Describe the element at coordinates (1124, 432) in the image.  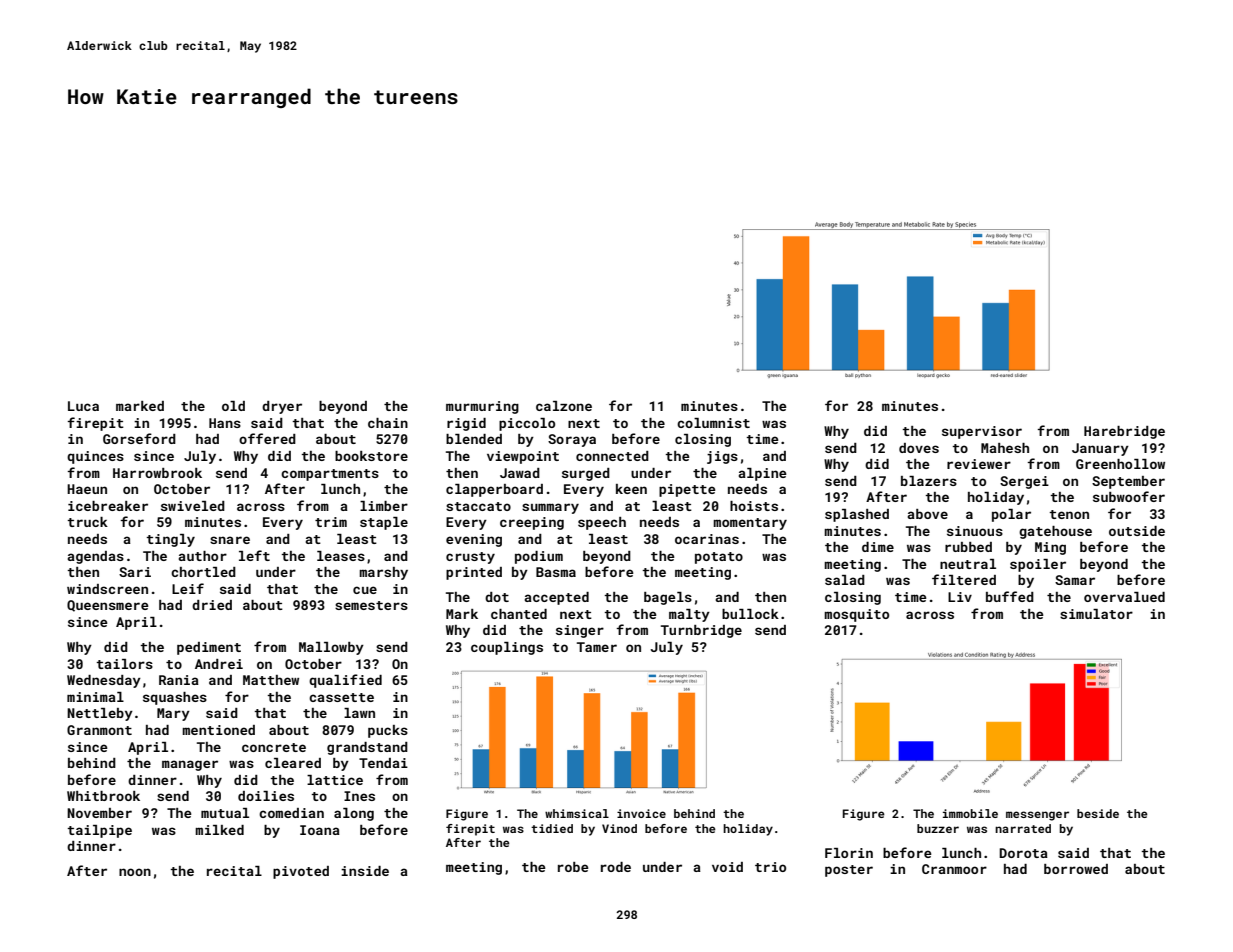
I see `Harebridge` at that location.
